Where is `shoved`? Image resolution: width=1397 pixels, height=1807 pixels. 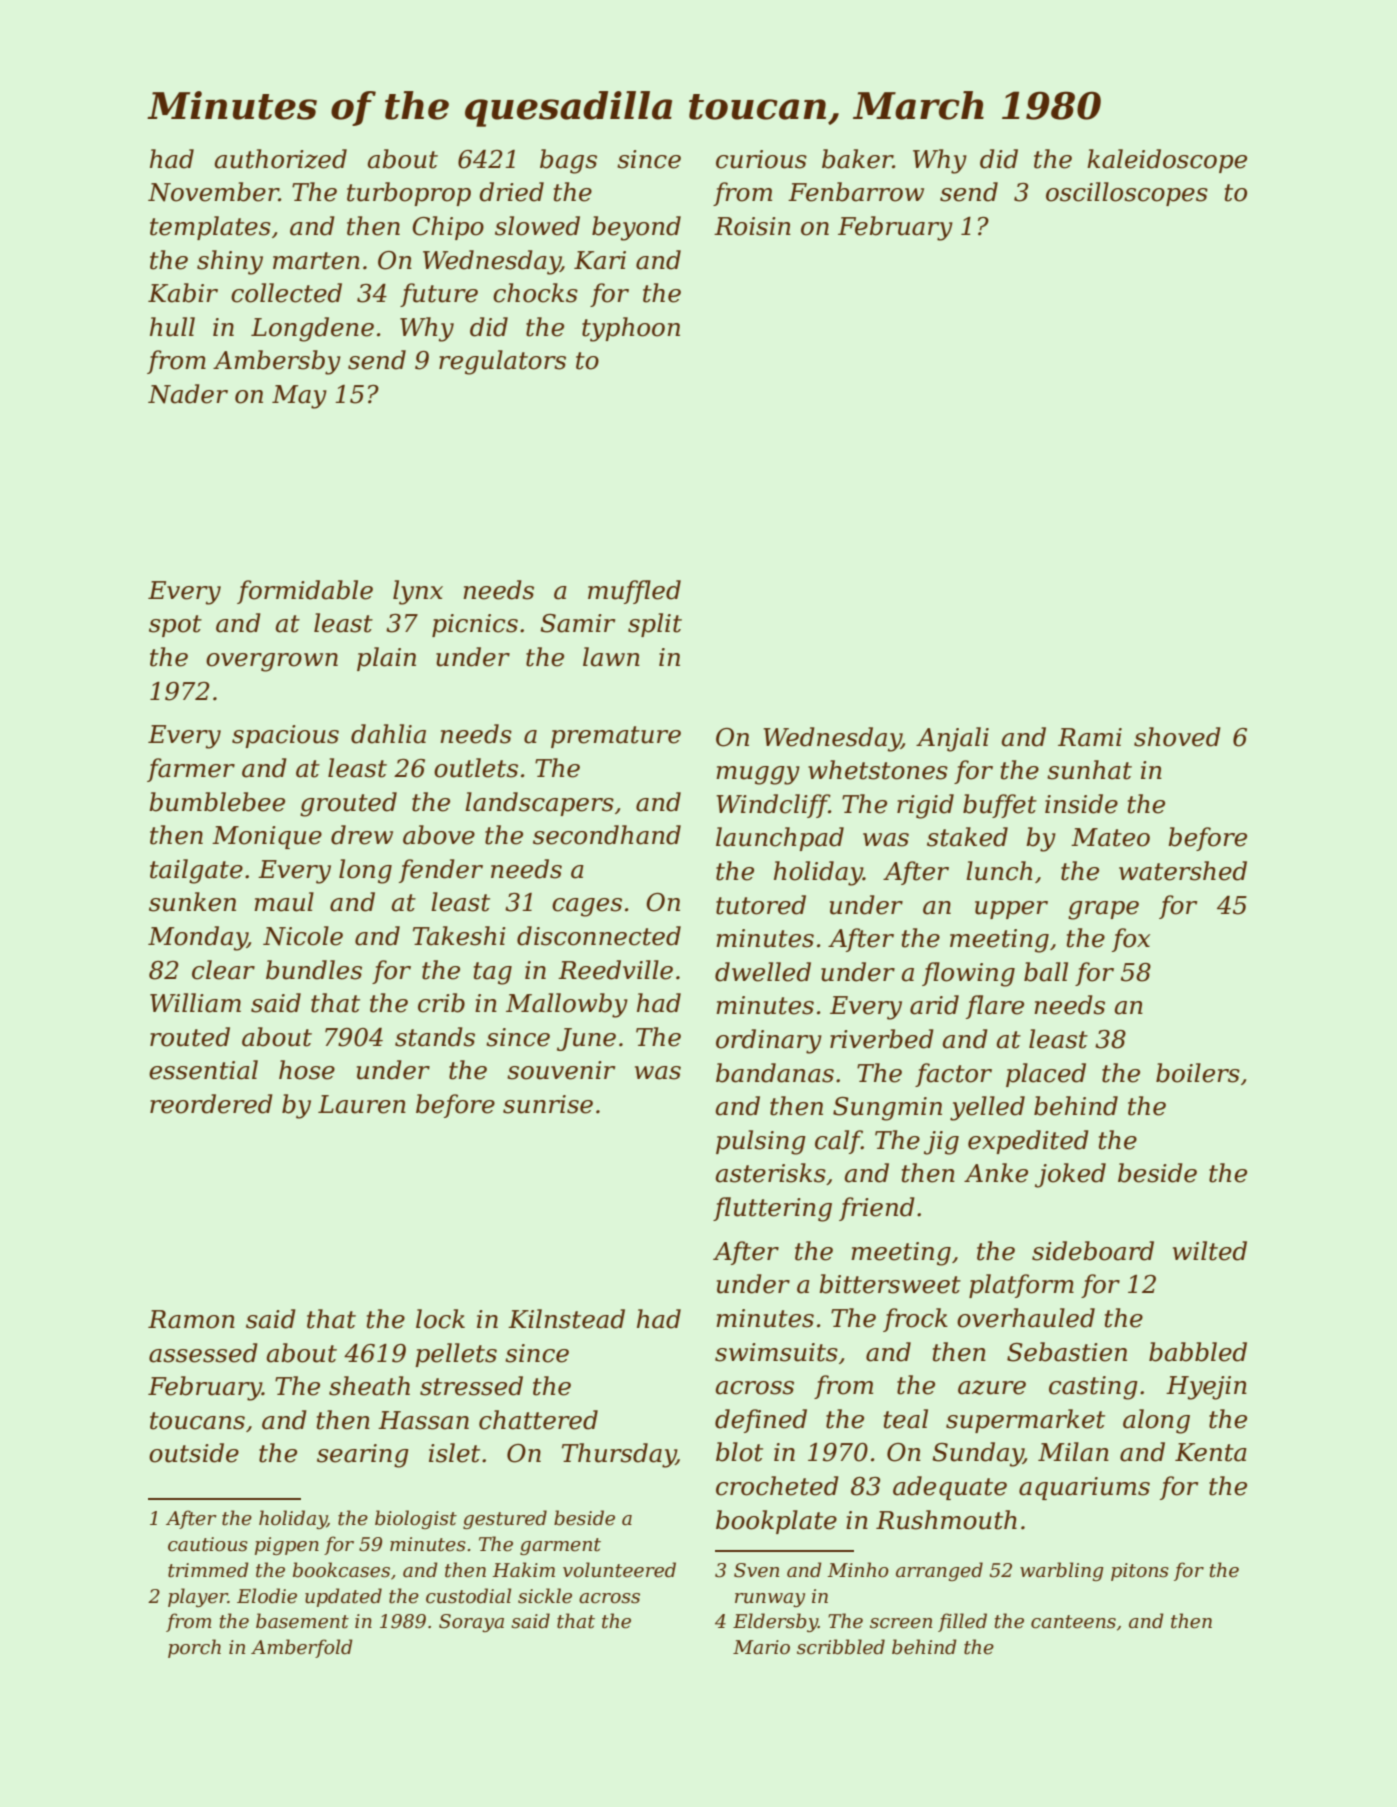 shoved is located at coordinates (1177, 737).
